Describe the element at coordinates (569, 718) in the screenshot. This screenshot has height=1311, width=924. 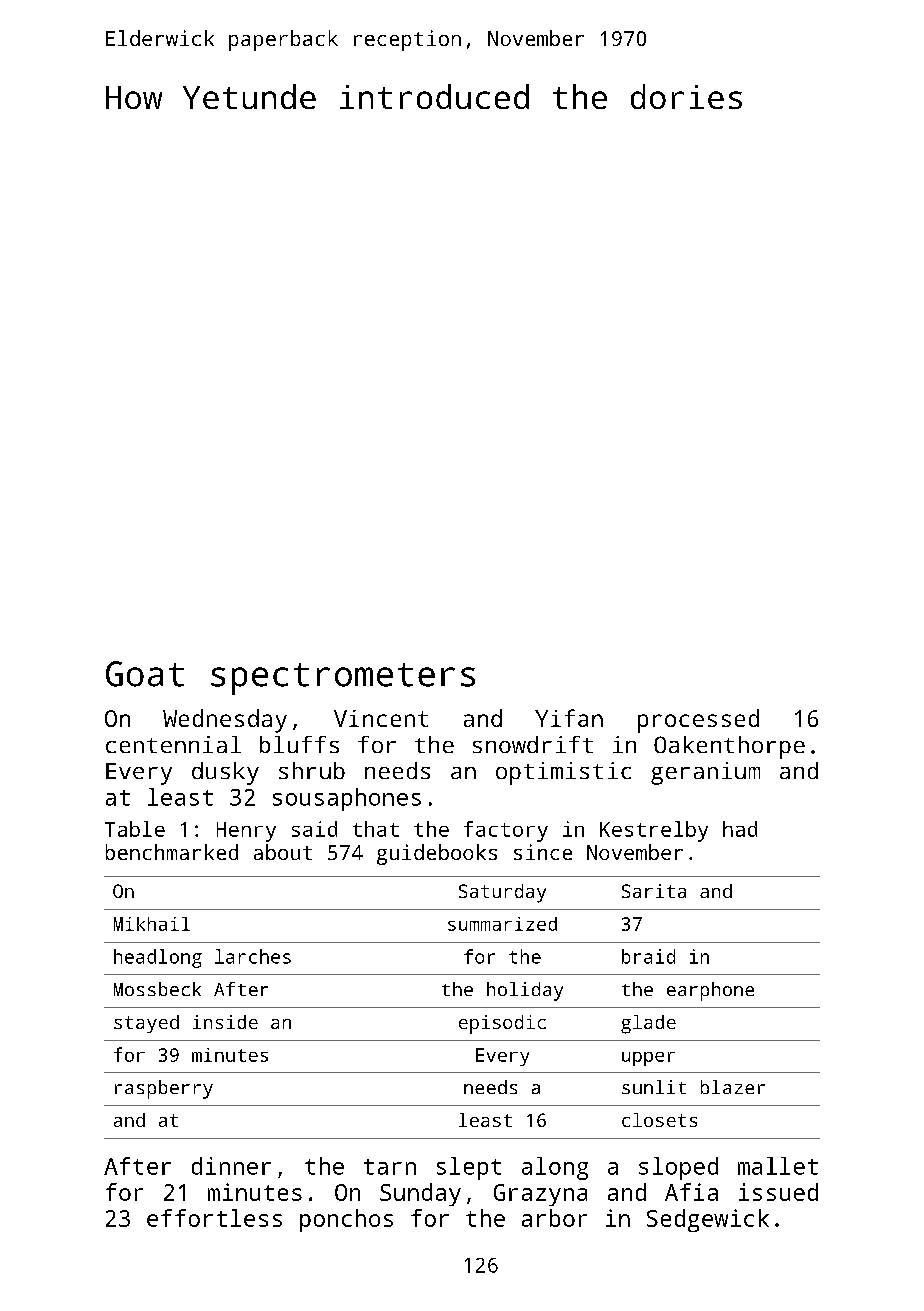
I see `Yifan` at that location.
